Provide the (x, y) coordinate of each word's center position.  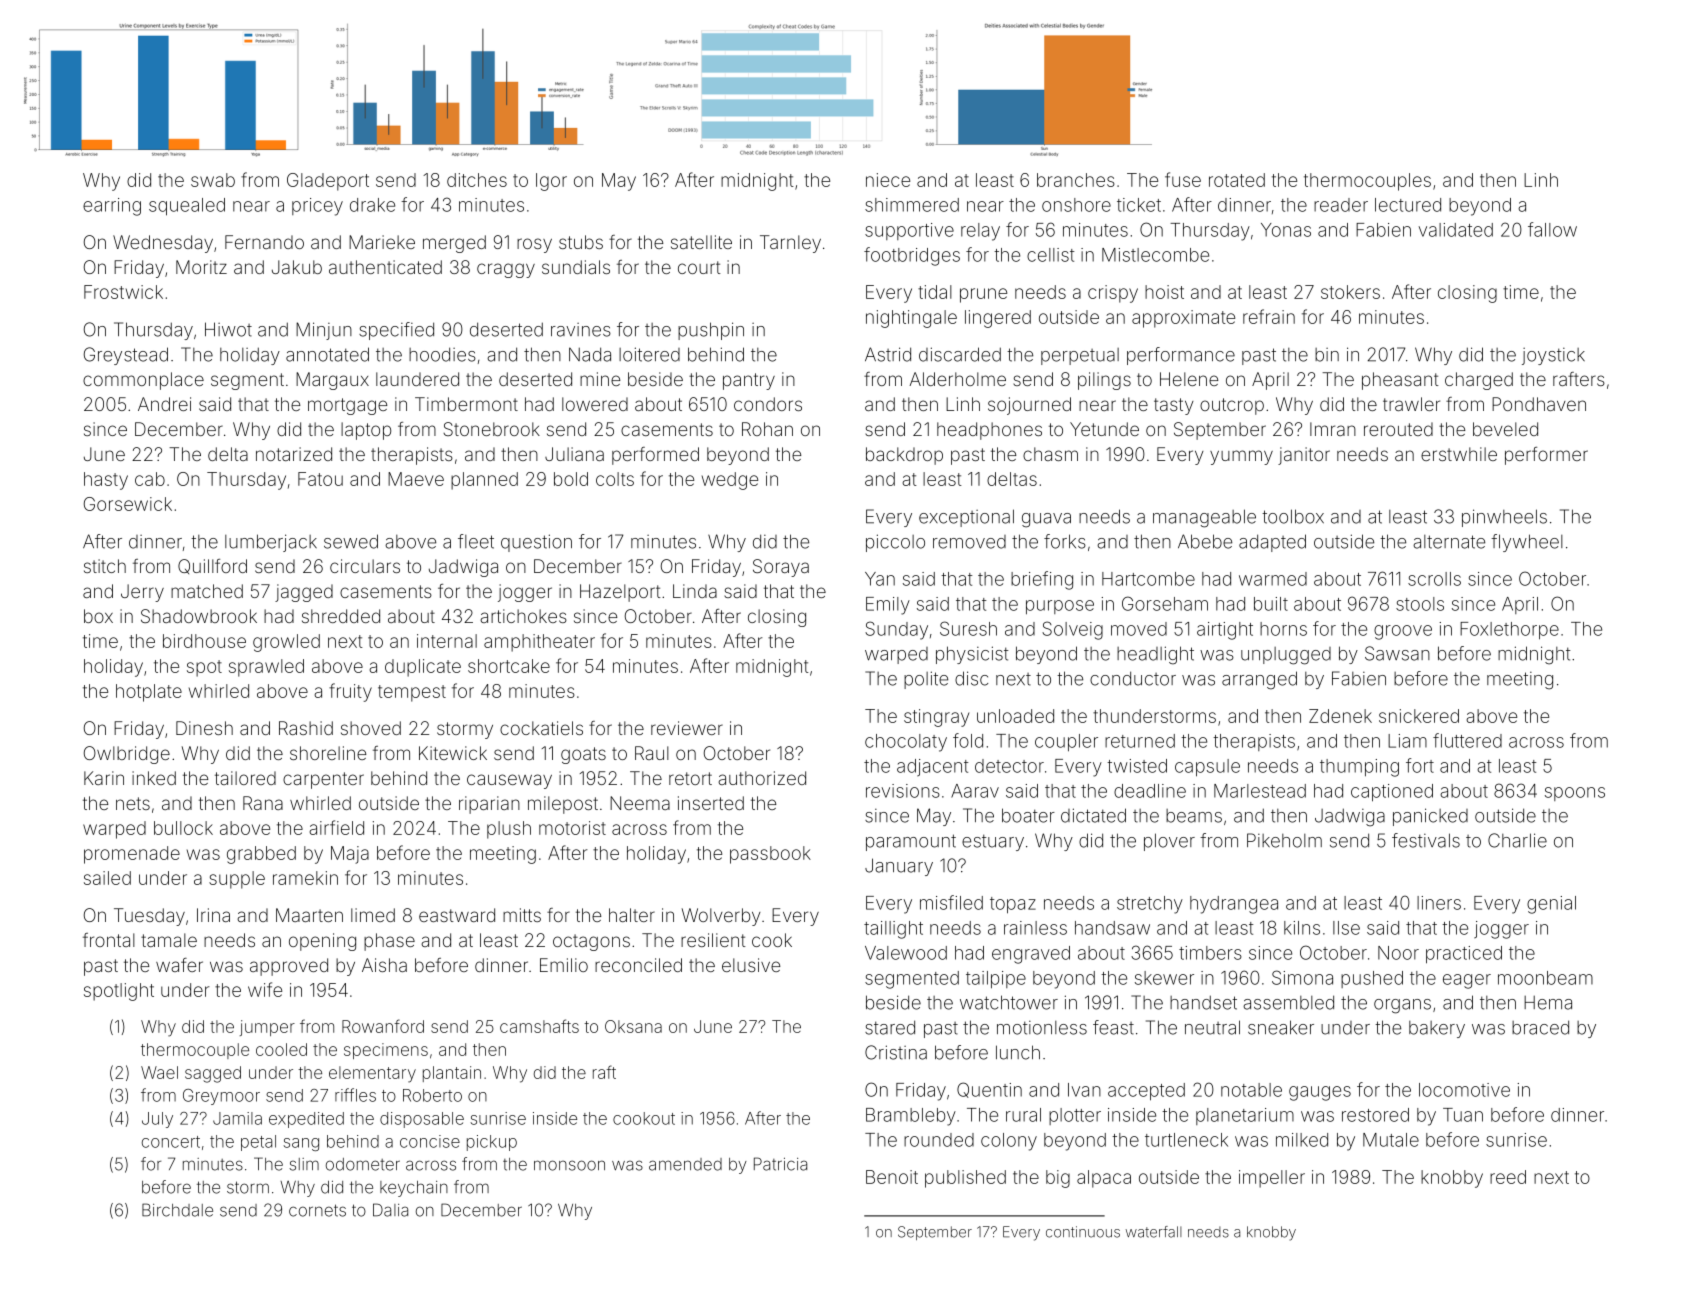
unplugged (1286, 656)
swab (213, 180)
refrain (1269, 316)
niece (888, 180)
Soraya (781, 568)
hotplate (149, 693)
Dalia (390, 1210)
